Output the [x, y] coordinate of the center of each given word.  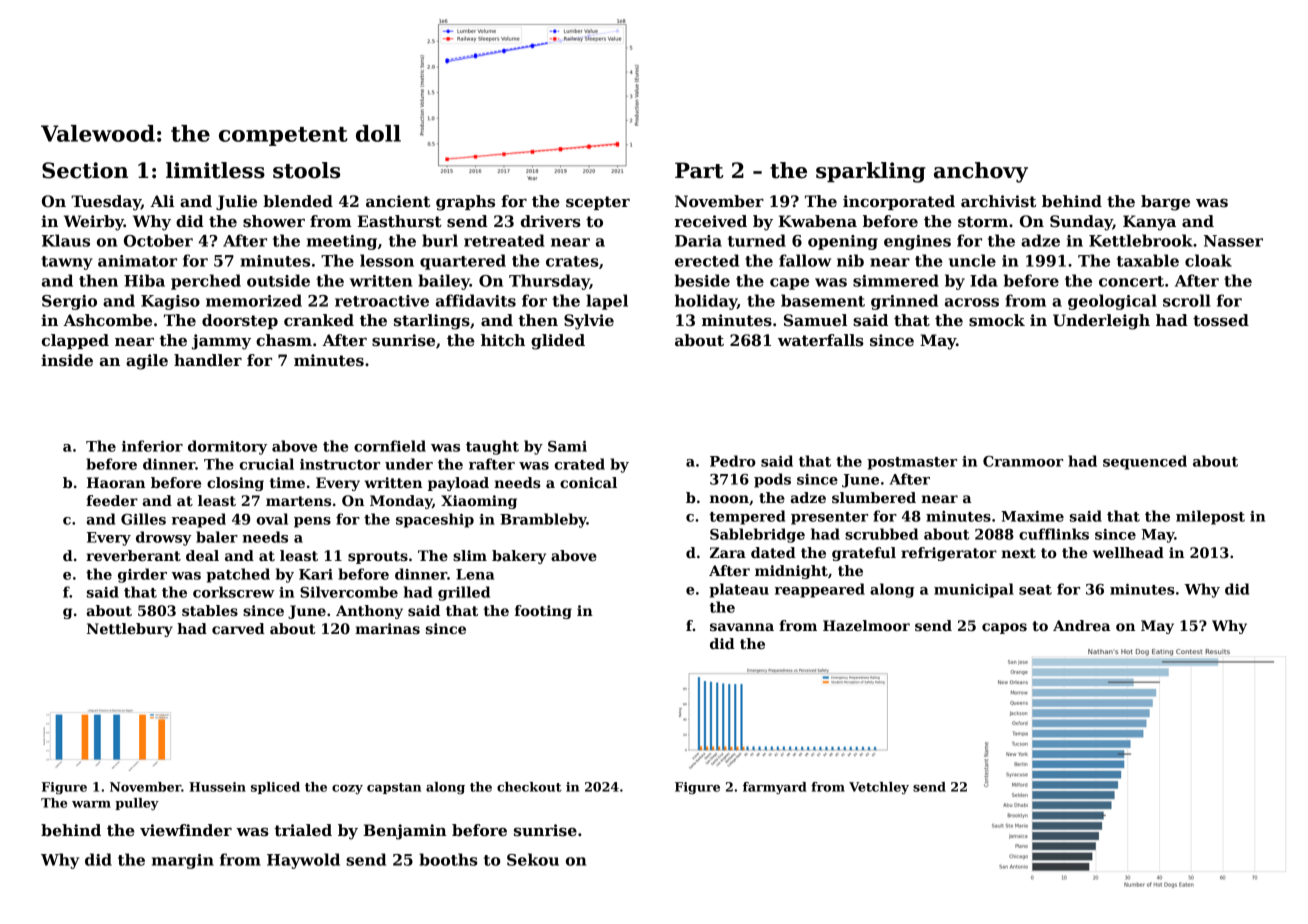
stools [306, 170]
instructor [340, 464]
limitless [215, 170]
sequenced [1145, 462]
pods [772, 480]
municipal [974, 590]
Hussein [217, 787]
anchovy [981, 172]
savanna [742, 627]
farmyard [775, 788]
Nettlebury [130, 630]
